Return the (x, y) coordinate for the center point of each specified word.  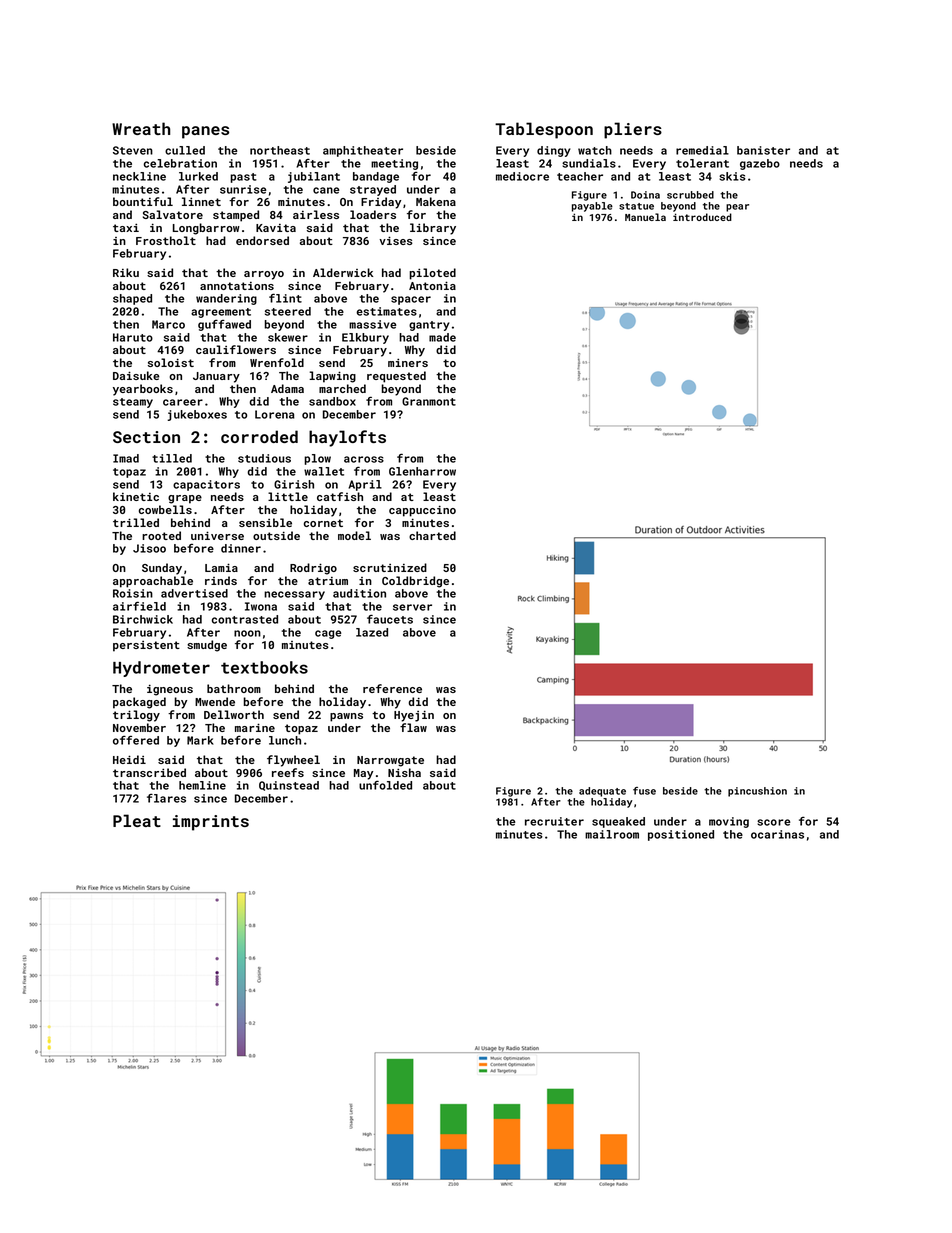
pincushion (757, 792)
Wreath (141, 128)
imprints (211, 823)
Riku (126, 272)
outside (276, 535)
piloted (432, 274)
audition (359, 593)
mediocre (522, 176)
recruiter (554, 821)
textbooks (264, 667)
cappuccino (422, 511)
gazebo (760, 164)
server (412, 607)
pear (737, 208)
